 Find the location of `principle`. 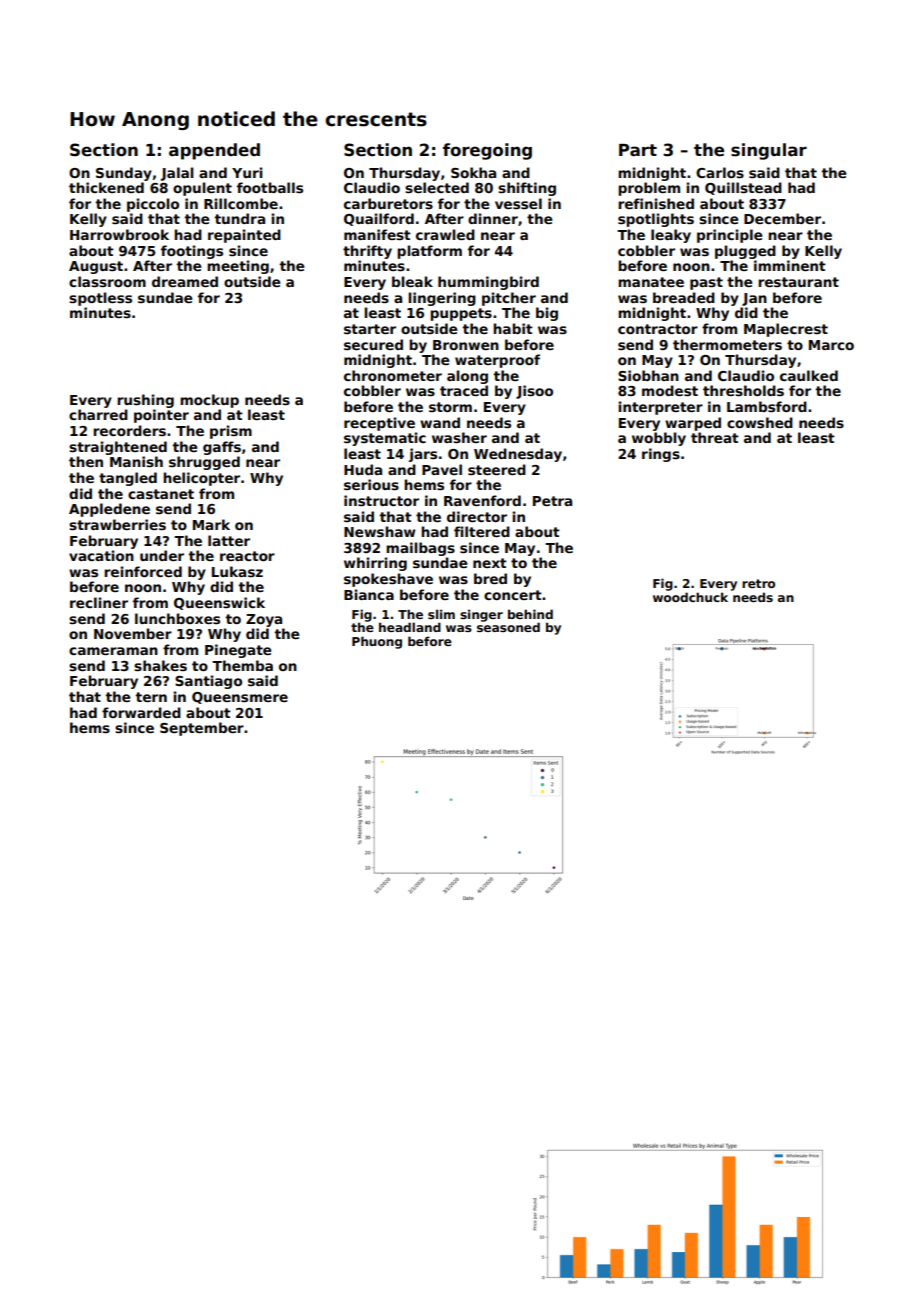

principle is located at coordinates (729, 236).
